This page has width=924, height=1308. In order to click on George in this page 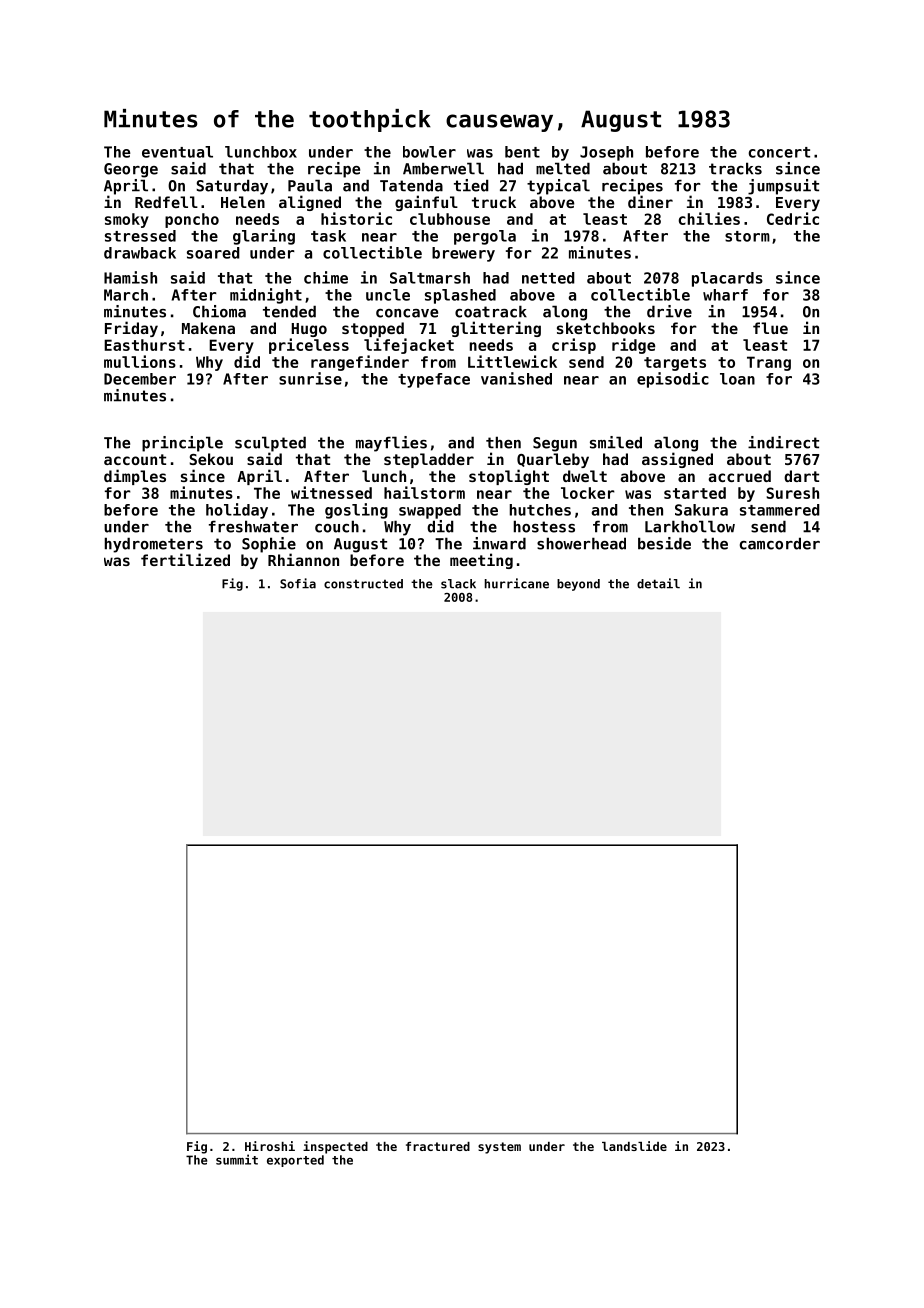, I will do `click(131, 170)`.
